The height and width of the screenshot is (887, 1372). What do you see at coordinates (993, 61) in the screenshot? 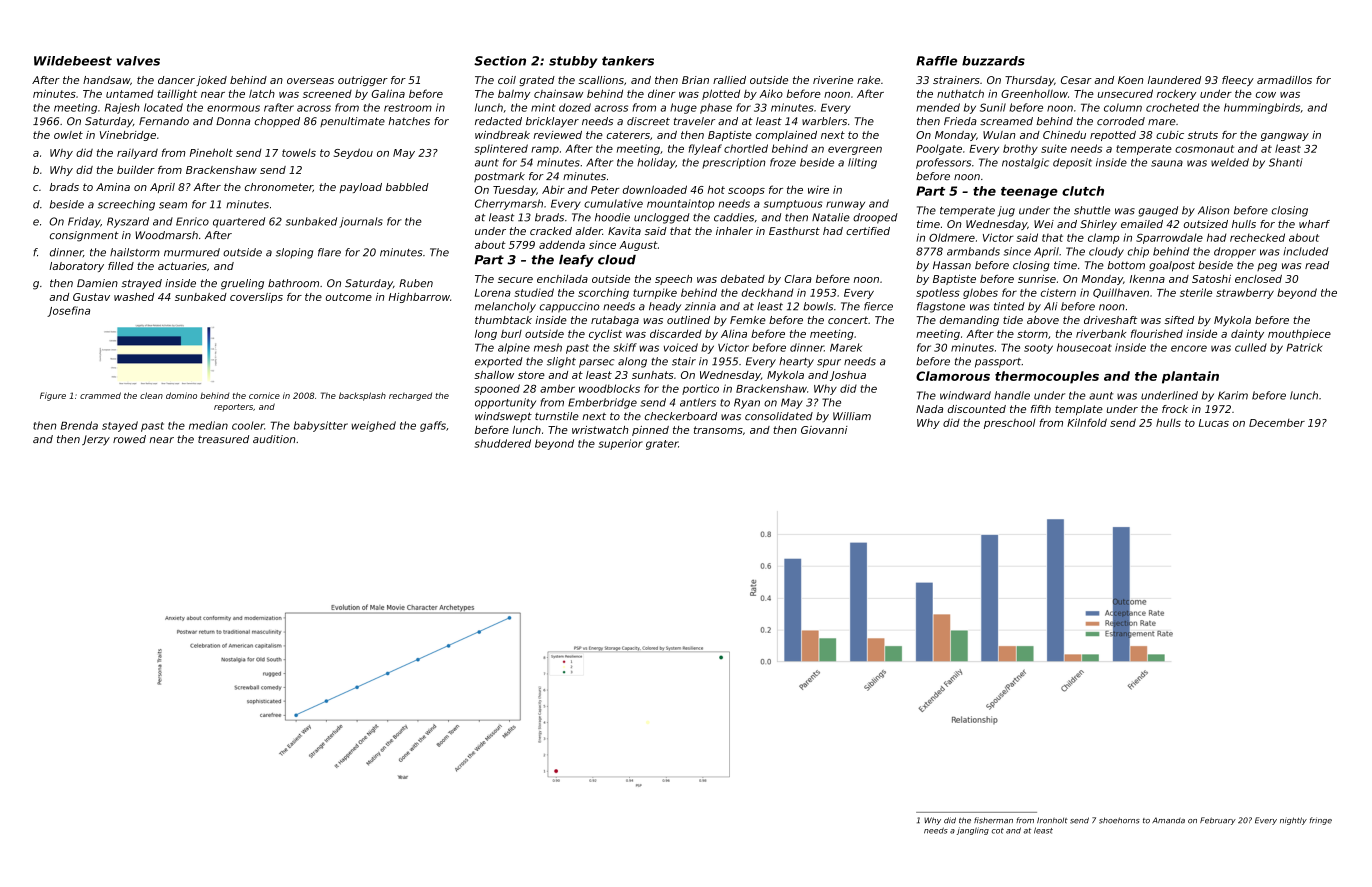
I see `buzzards` at bounding box center [993, 61].
